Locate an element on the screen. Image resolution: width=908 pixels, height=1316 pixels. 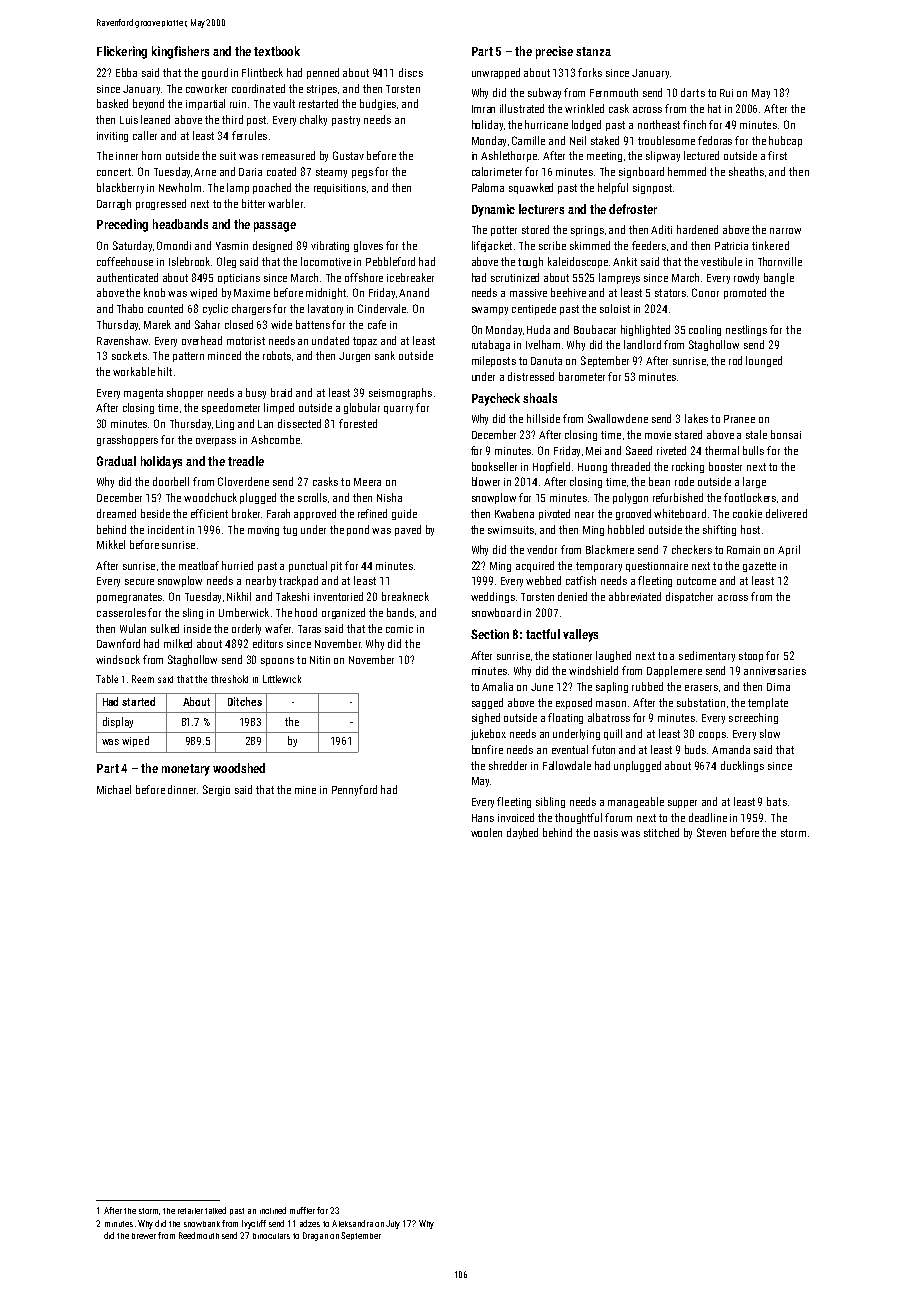
Pennyford is located at coordinates (354, 790).
